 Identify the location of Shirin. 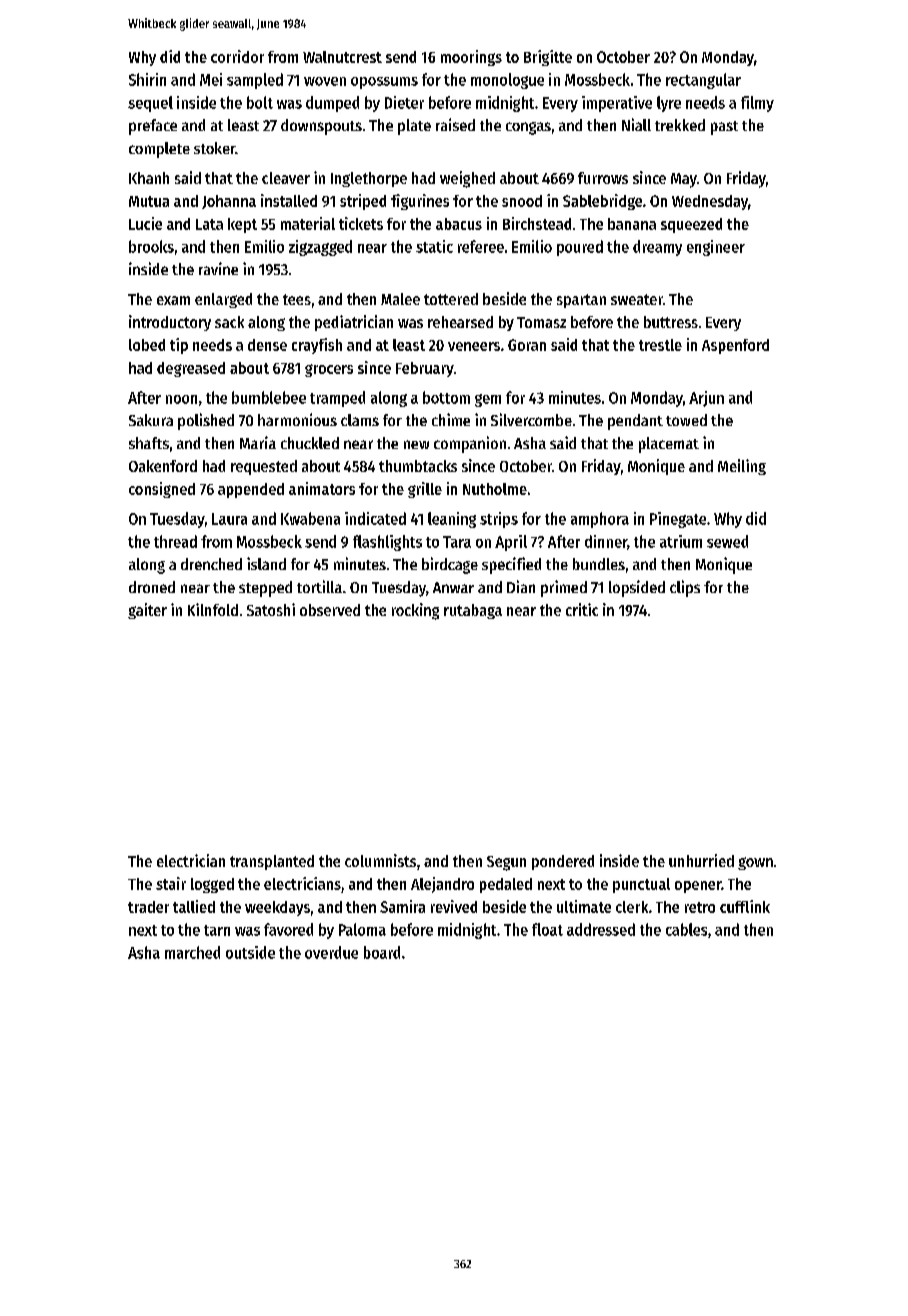
(147, 79).
